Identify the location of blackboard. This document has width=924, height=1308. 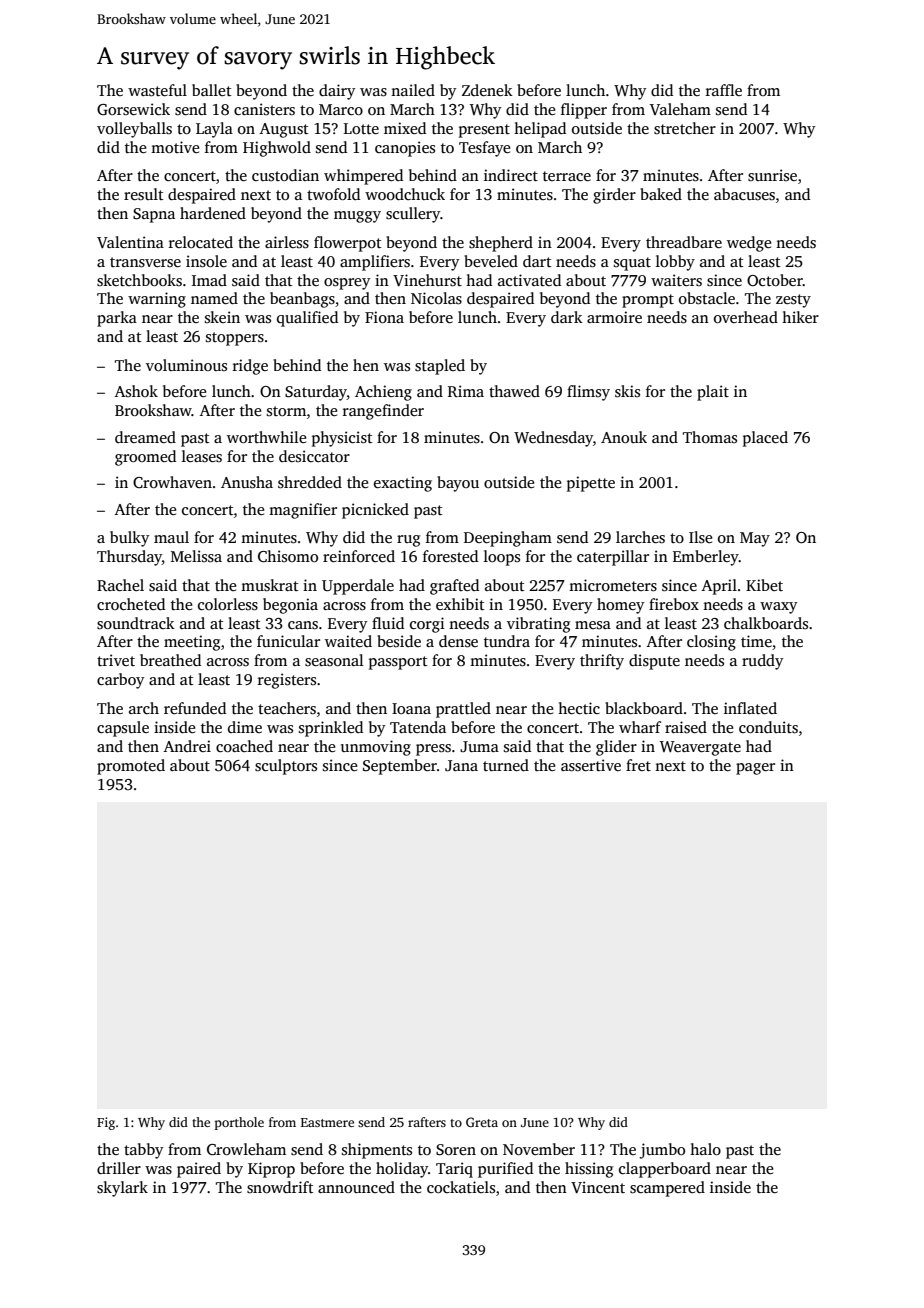
(644, 708).
